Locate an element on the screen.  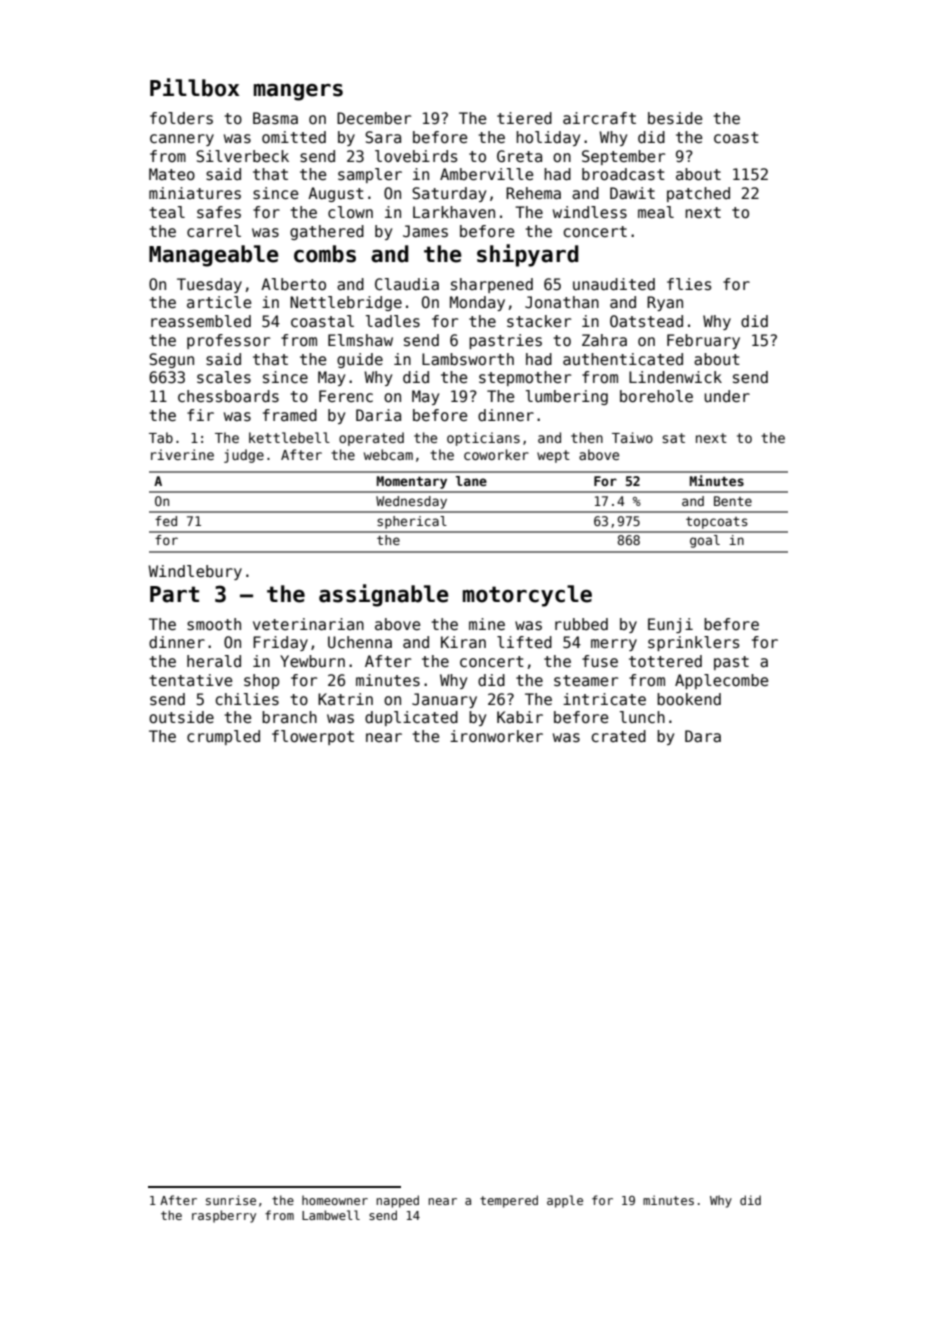
meal is located at coordinates (656, 212).
